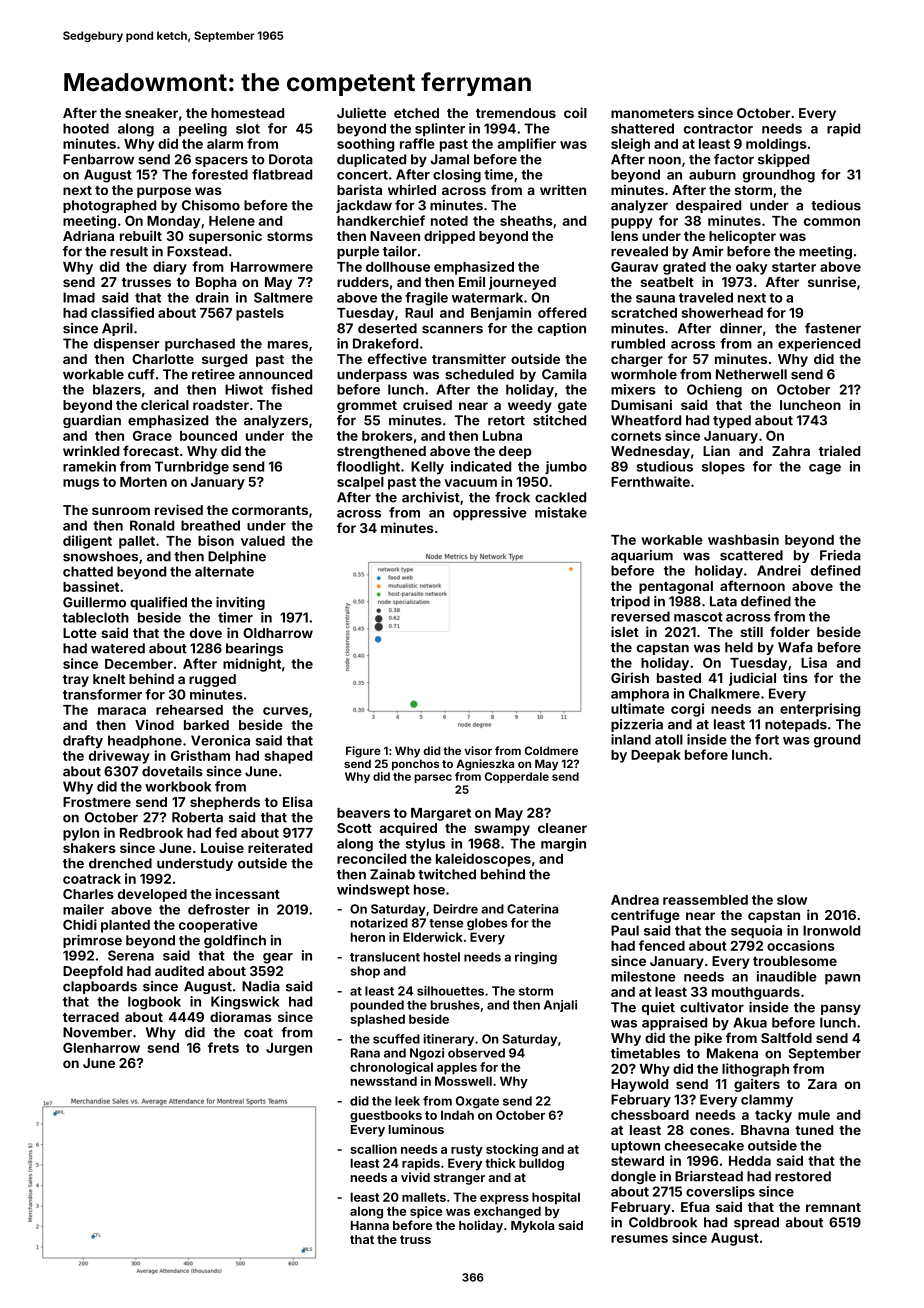 The width and height of the screenshot is (924, 1308). What do you see at coordinates (639, 1239) in the screenshot?
I see `resumes` at bounding box center [639, 1239].
